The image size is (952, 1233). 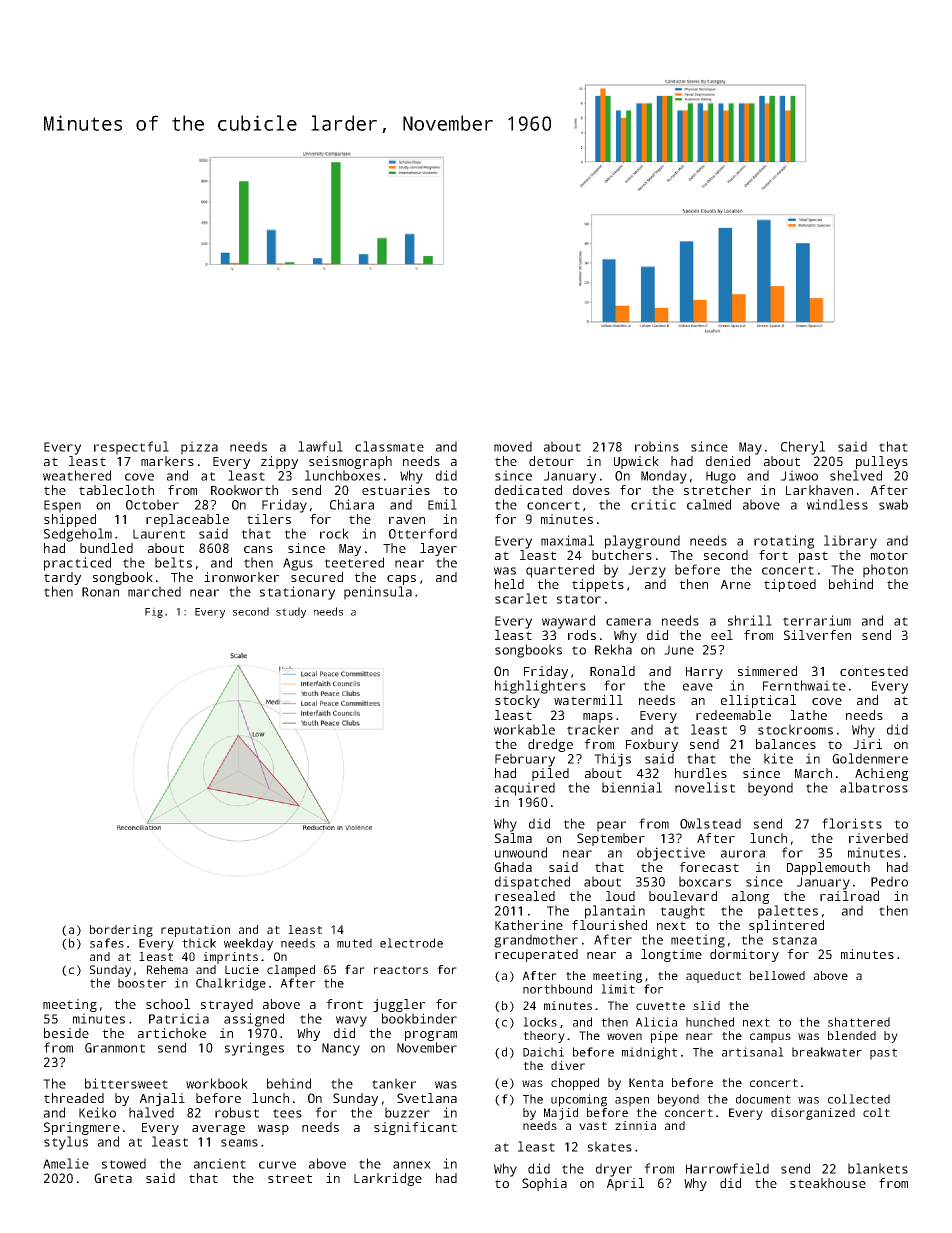 What do you see at coordinates (706, 1005) in the screenshot?
I see `slid` at bounding box center [706, 1005].
